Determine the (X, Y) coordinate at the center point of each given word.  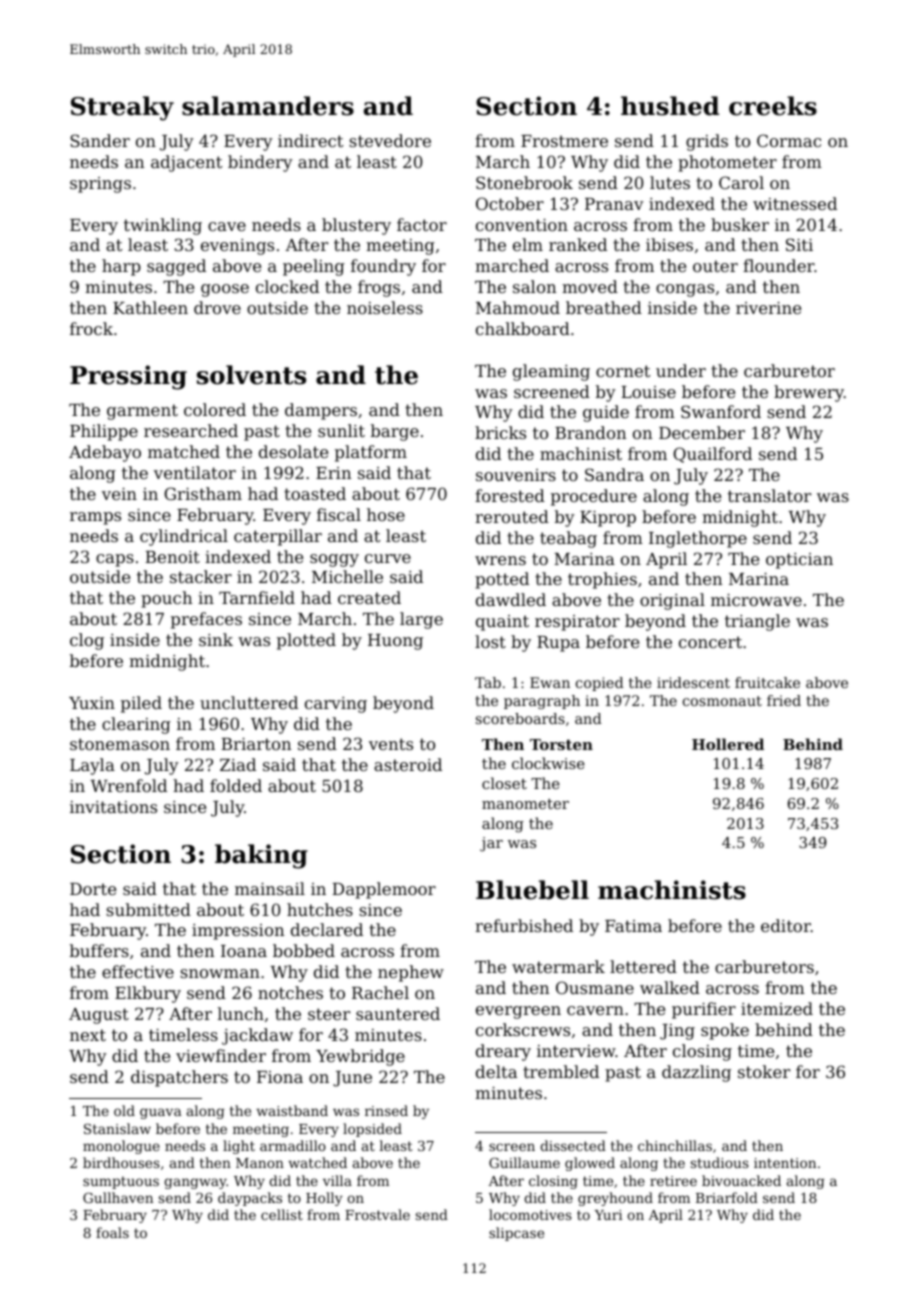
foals (112, 1232)
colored (215, 409)
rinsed (386, 1110)
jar (491, 844)
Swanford (721, 411)
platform (371, 453)
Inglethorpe (698, 539)
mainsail (270, 888)
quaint (502, 623)
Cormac (789, 140)
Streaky (122, 108)
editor (786, 925)
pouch (166, 599)
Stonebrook (524, 182)
